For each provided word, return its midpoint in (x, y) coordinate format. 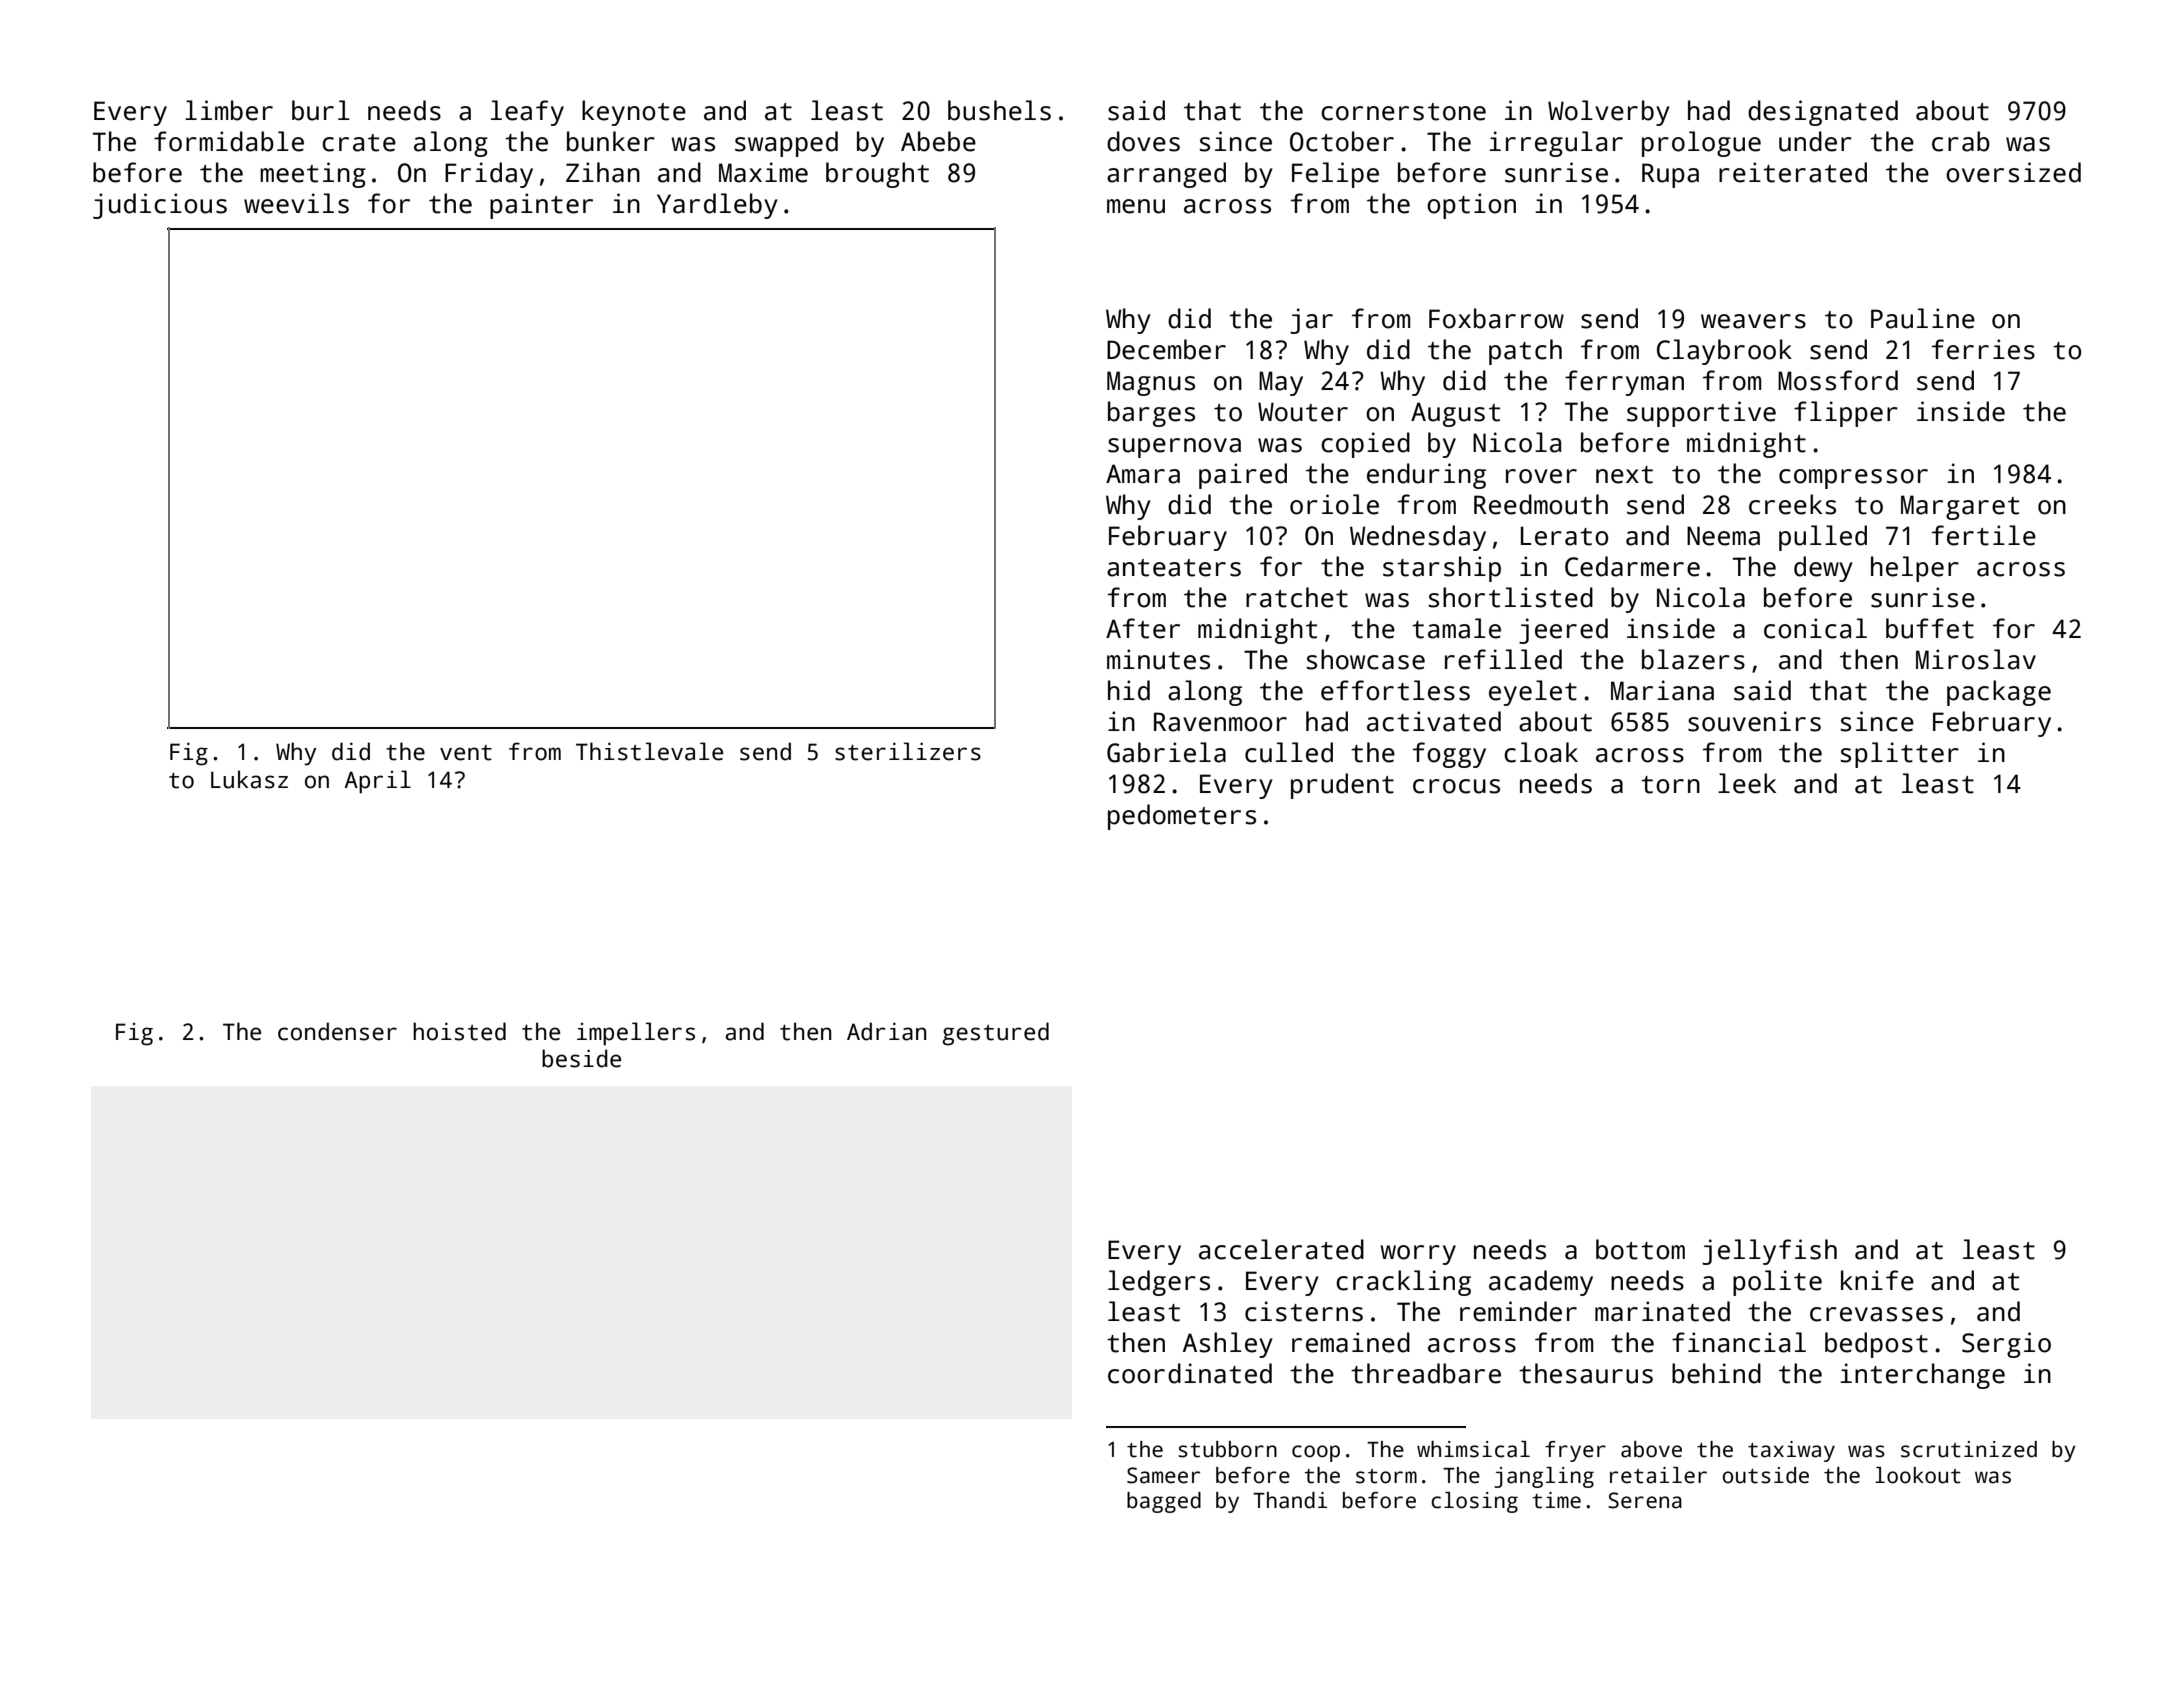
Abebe (938, 141)
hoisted (459, 1031)
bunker (611, 141)
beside (581, 1058)
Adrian (886, 1031)
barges (1151, 414)
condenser (337, 1031)
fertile (1984, 535)
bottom (1640, 1249)
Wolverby (1609, 113)
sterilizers (908, 751)
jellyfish (1769, 1252)
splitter (1899, 755)
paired (1243, 476)
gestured (995, 1034)
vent (466, 753)
